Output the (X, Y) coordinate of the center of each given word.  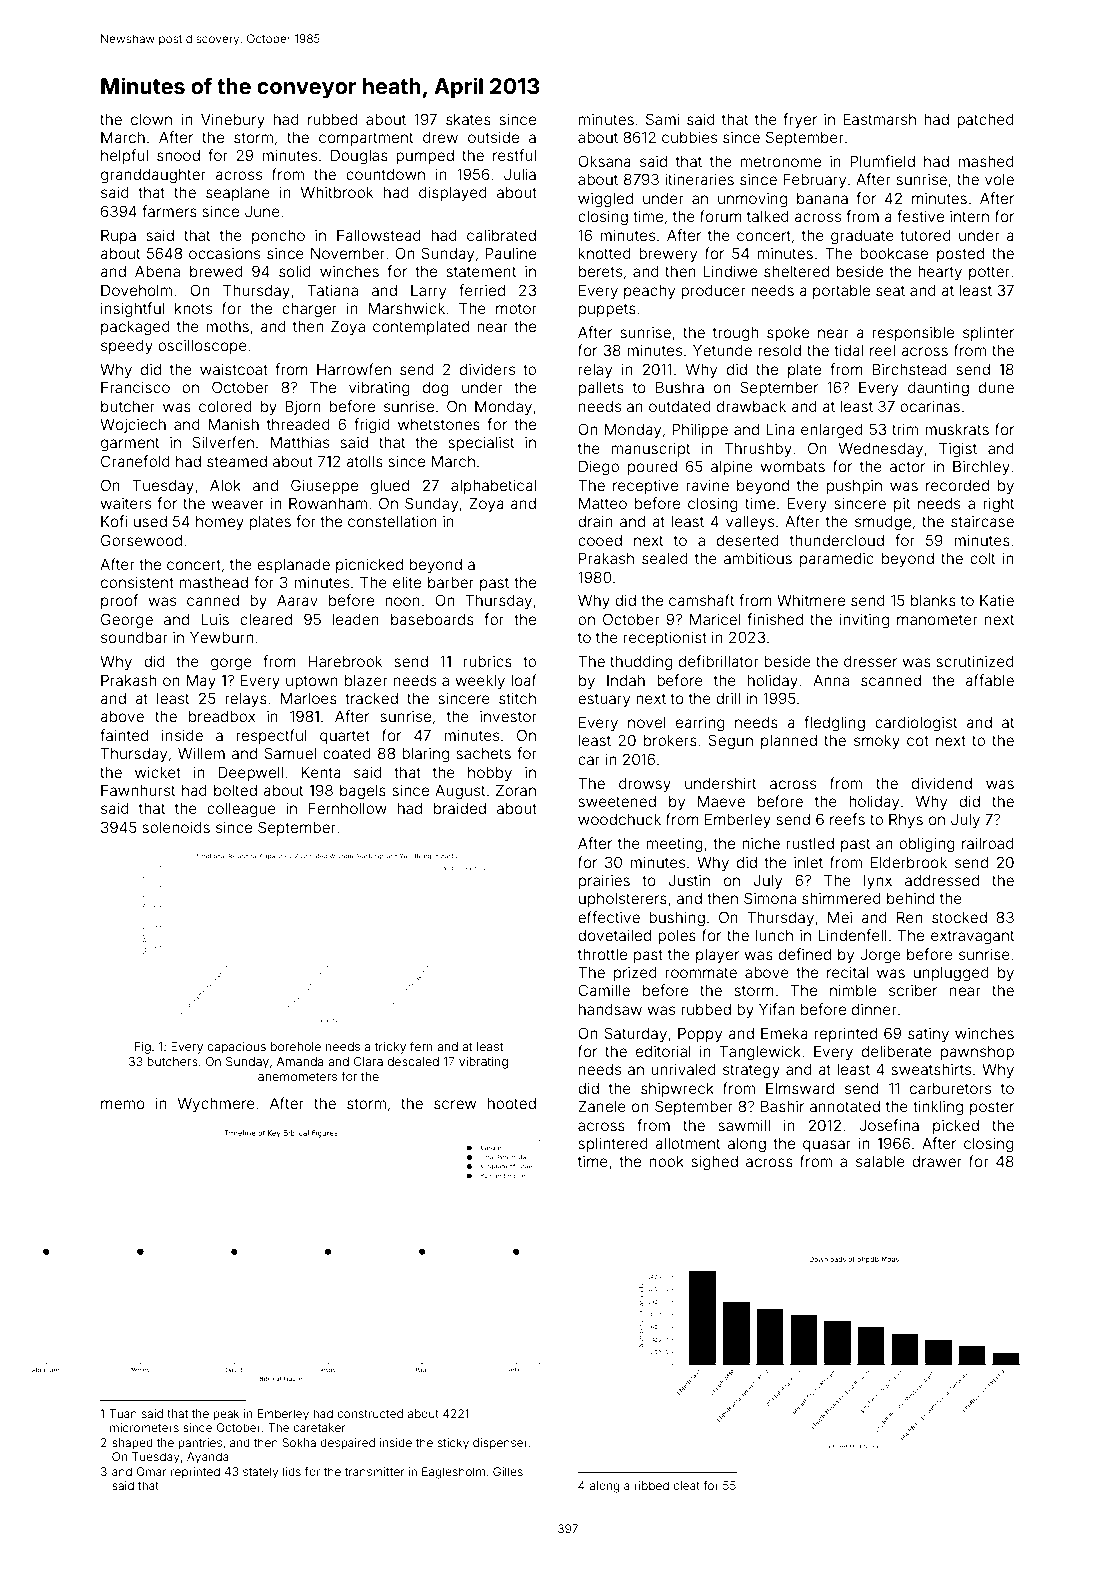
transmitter (375, 1471)
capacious (236, 1048)
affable (989, 680)
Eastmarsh (879, 119)
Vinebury (233, 120)
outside (493, 137)
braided (460, 808)
